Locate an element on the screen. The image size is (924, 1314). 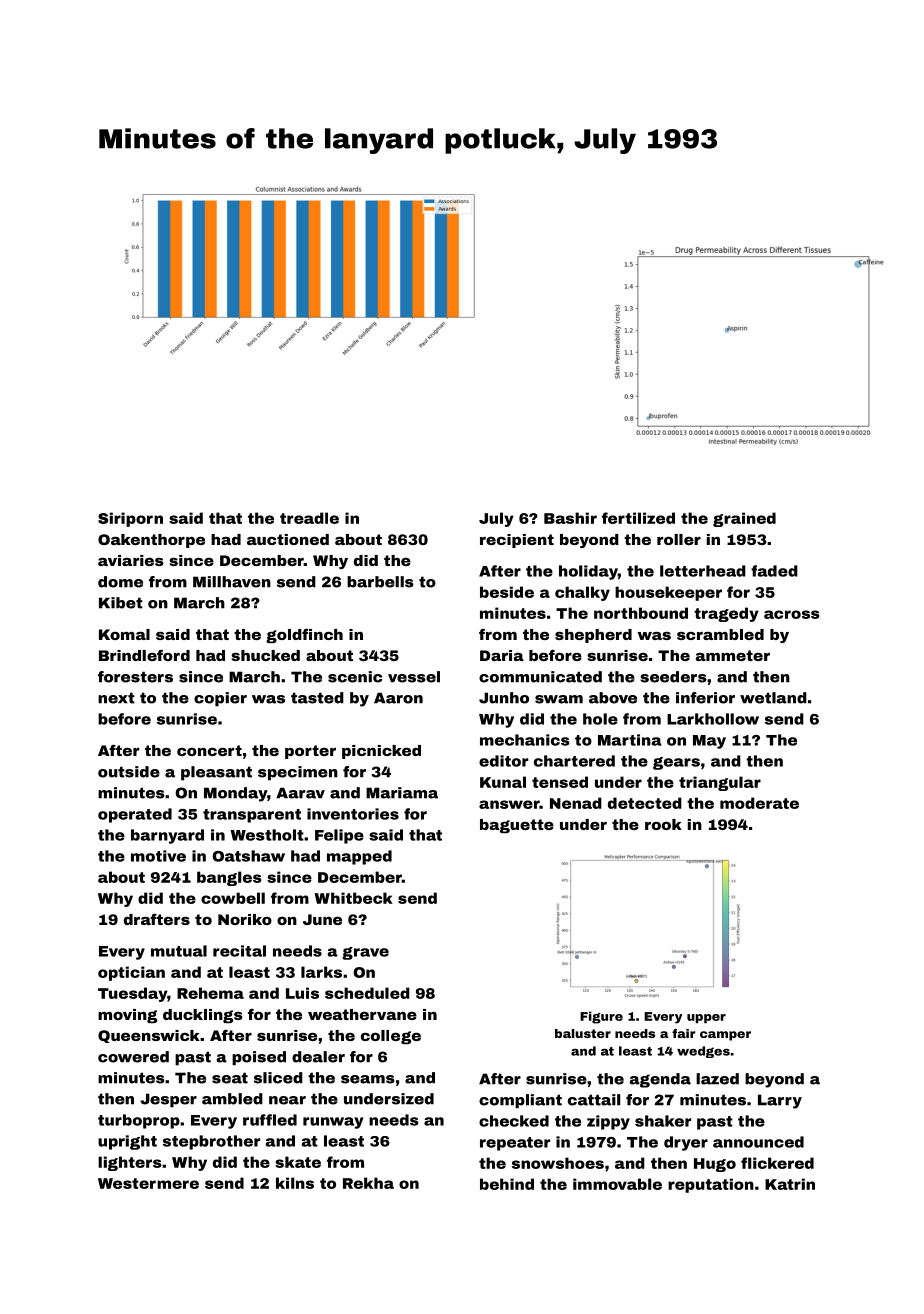
upper is located at coordinates (706, 1018).
